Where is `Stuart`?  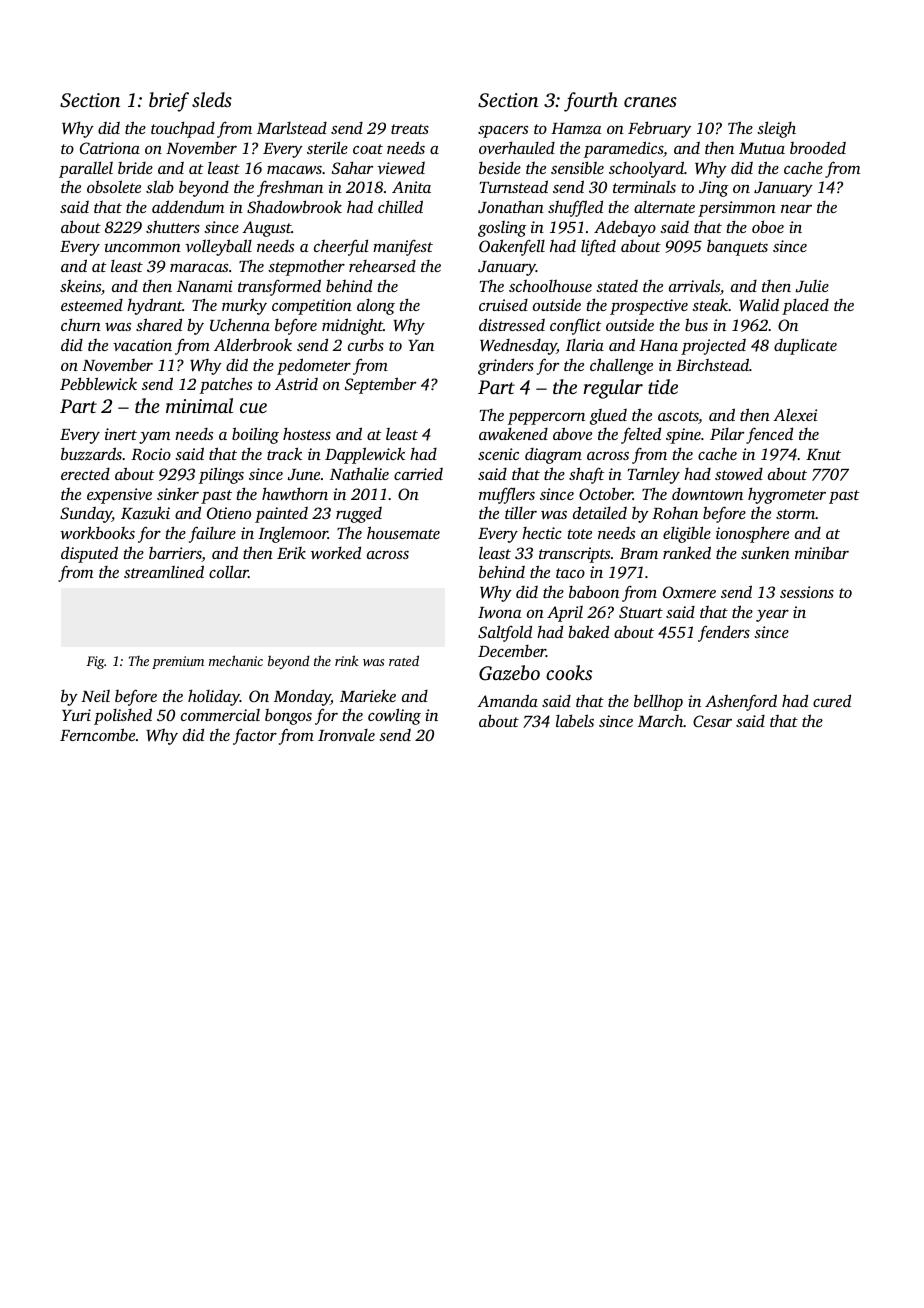
Stuart is located at coordinates (641, 612).
